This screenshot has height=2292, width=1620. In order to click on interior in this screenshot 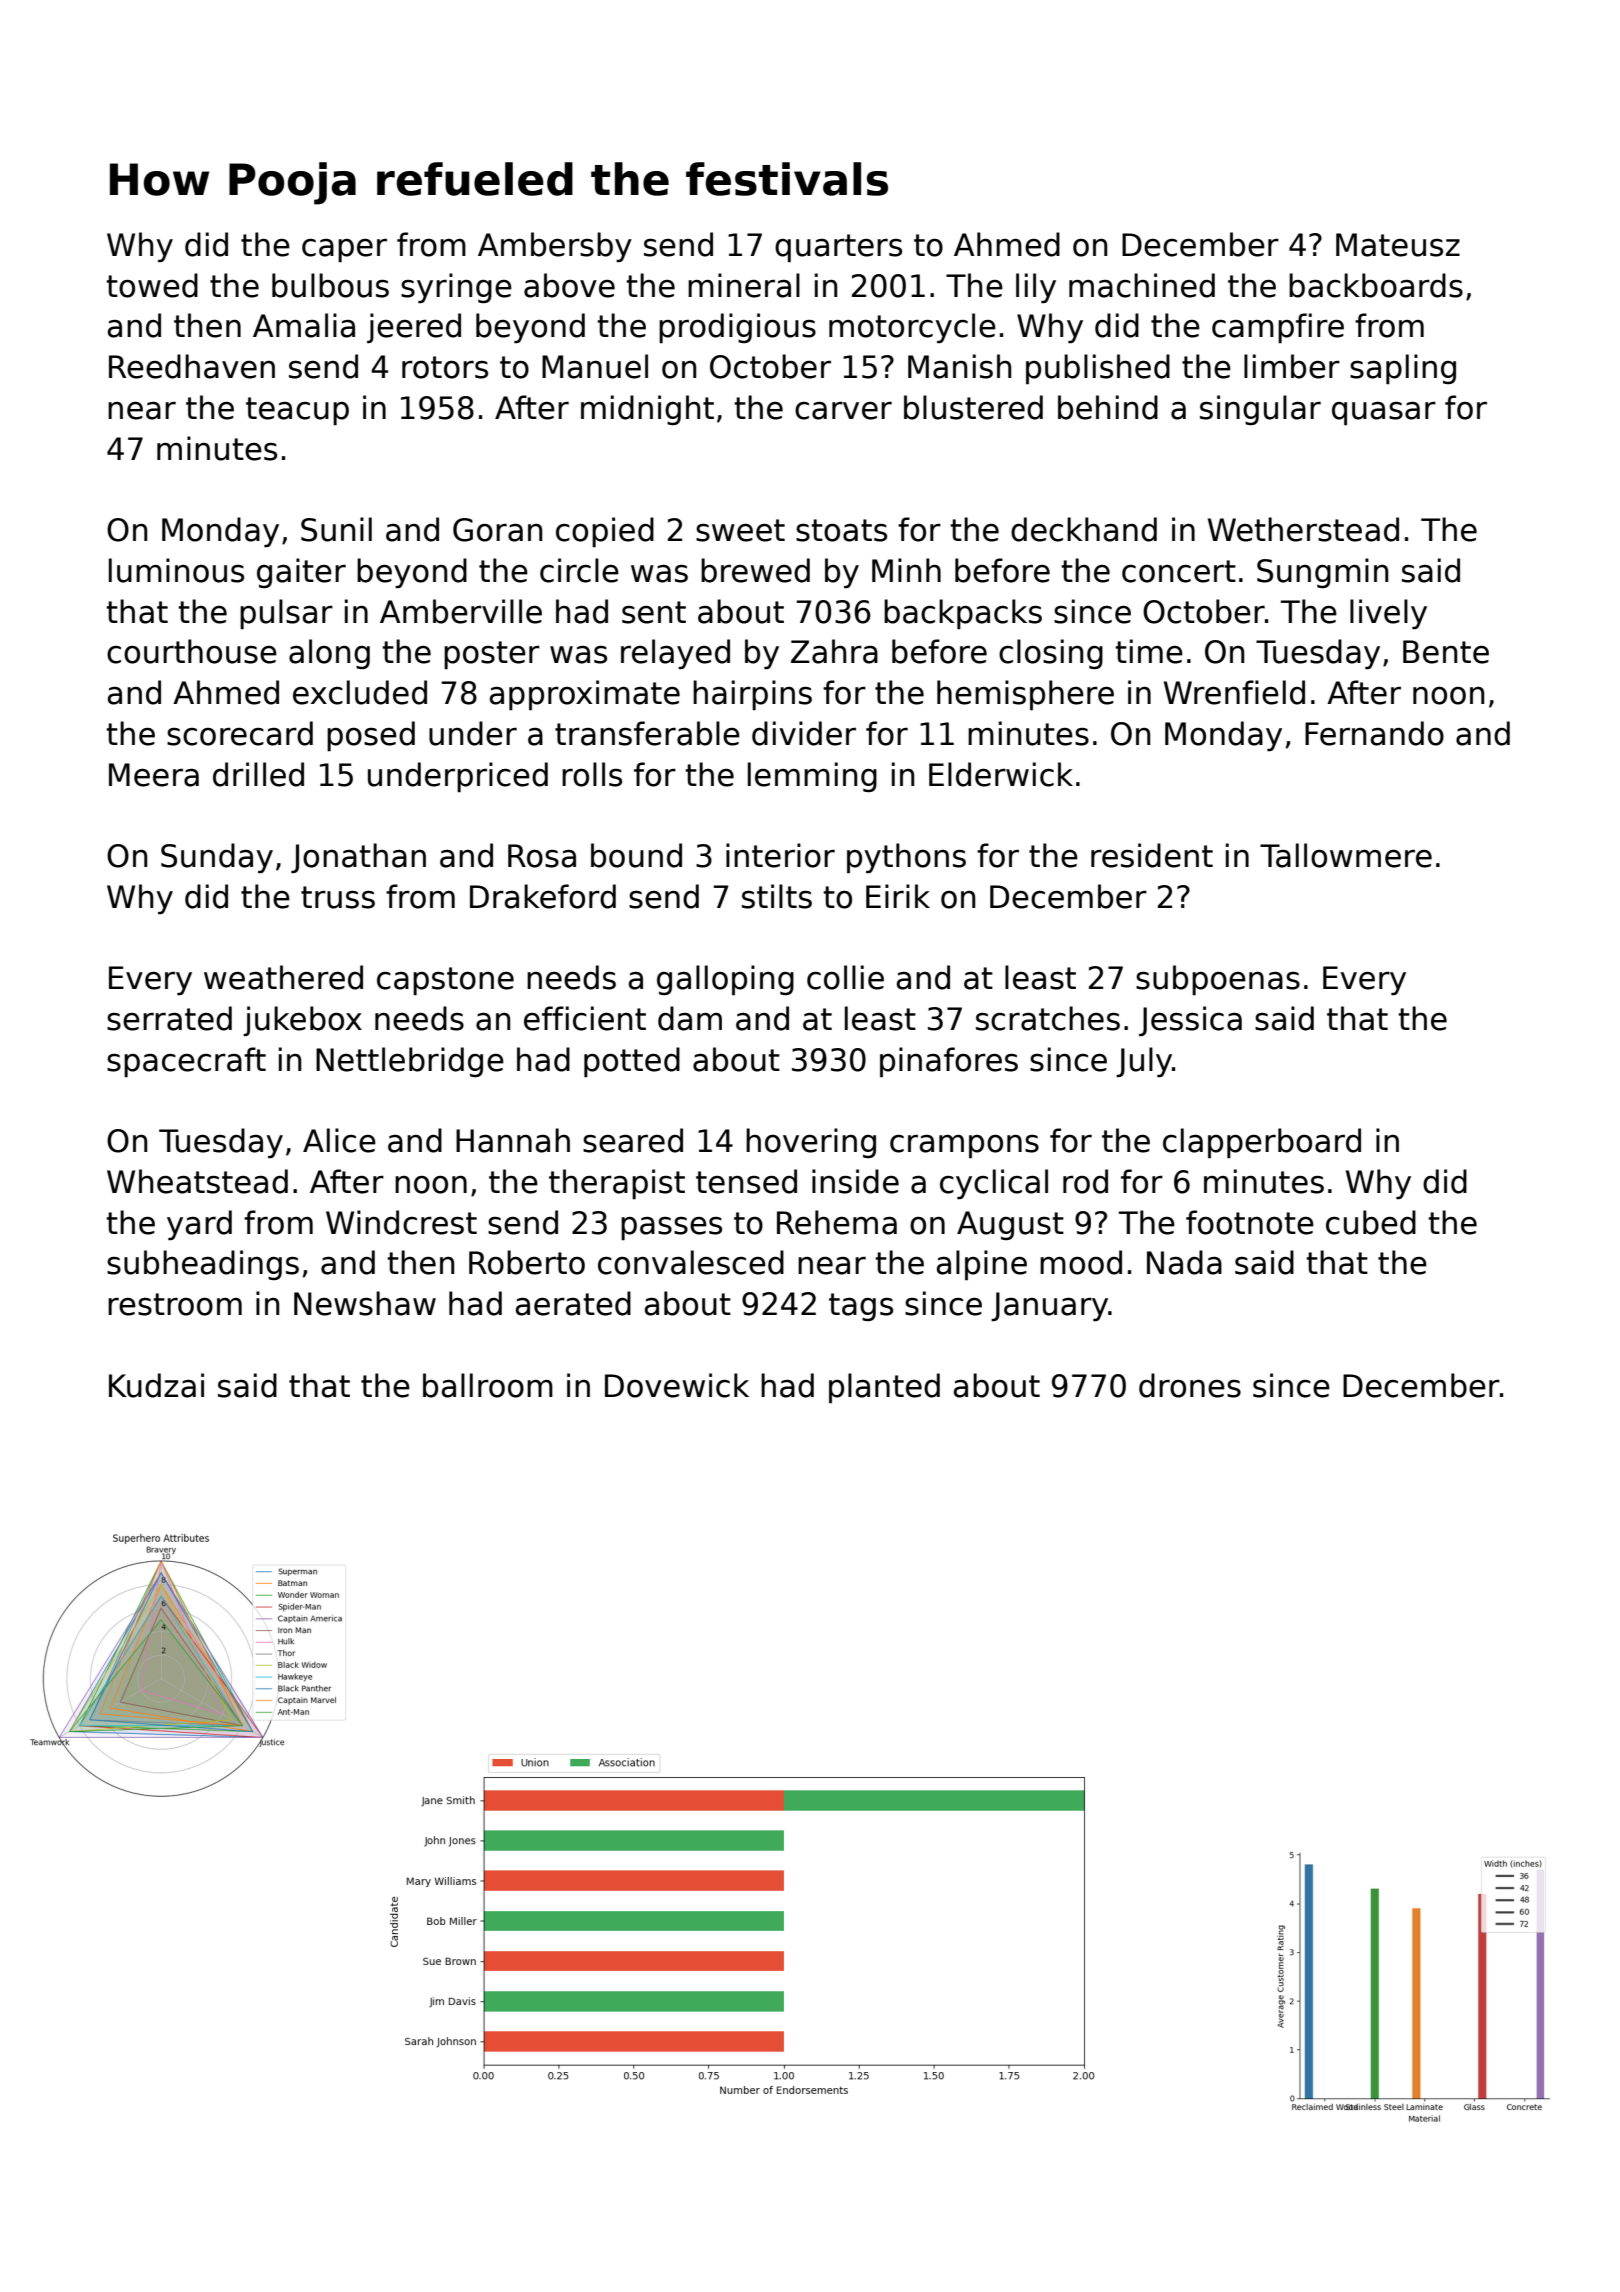, I will do `click(780, 855)`.
